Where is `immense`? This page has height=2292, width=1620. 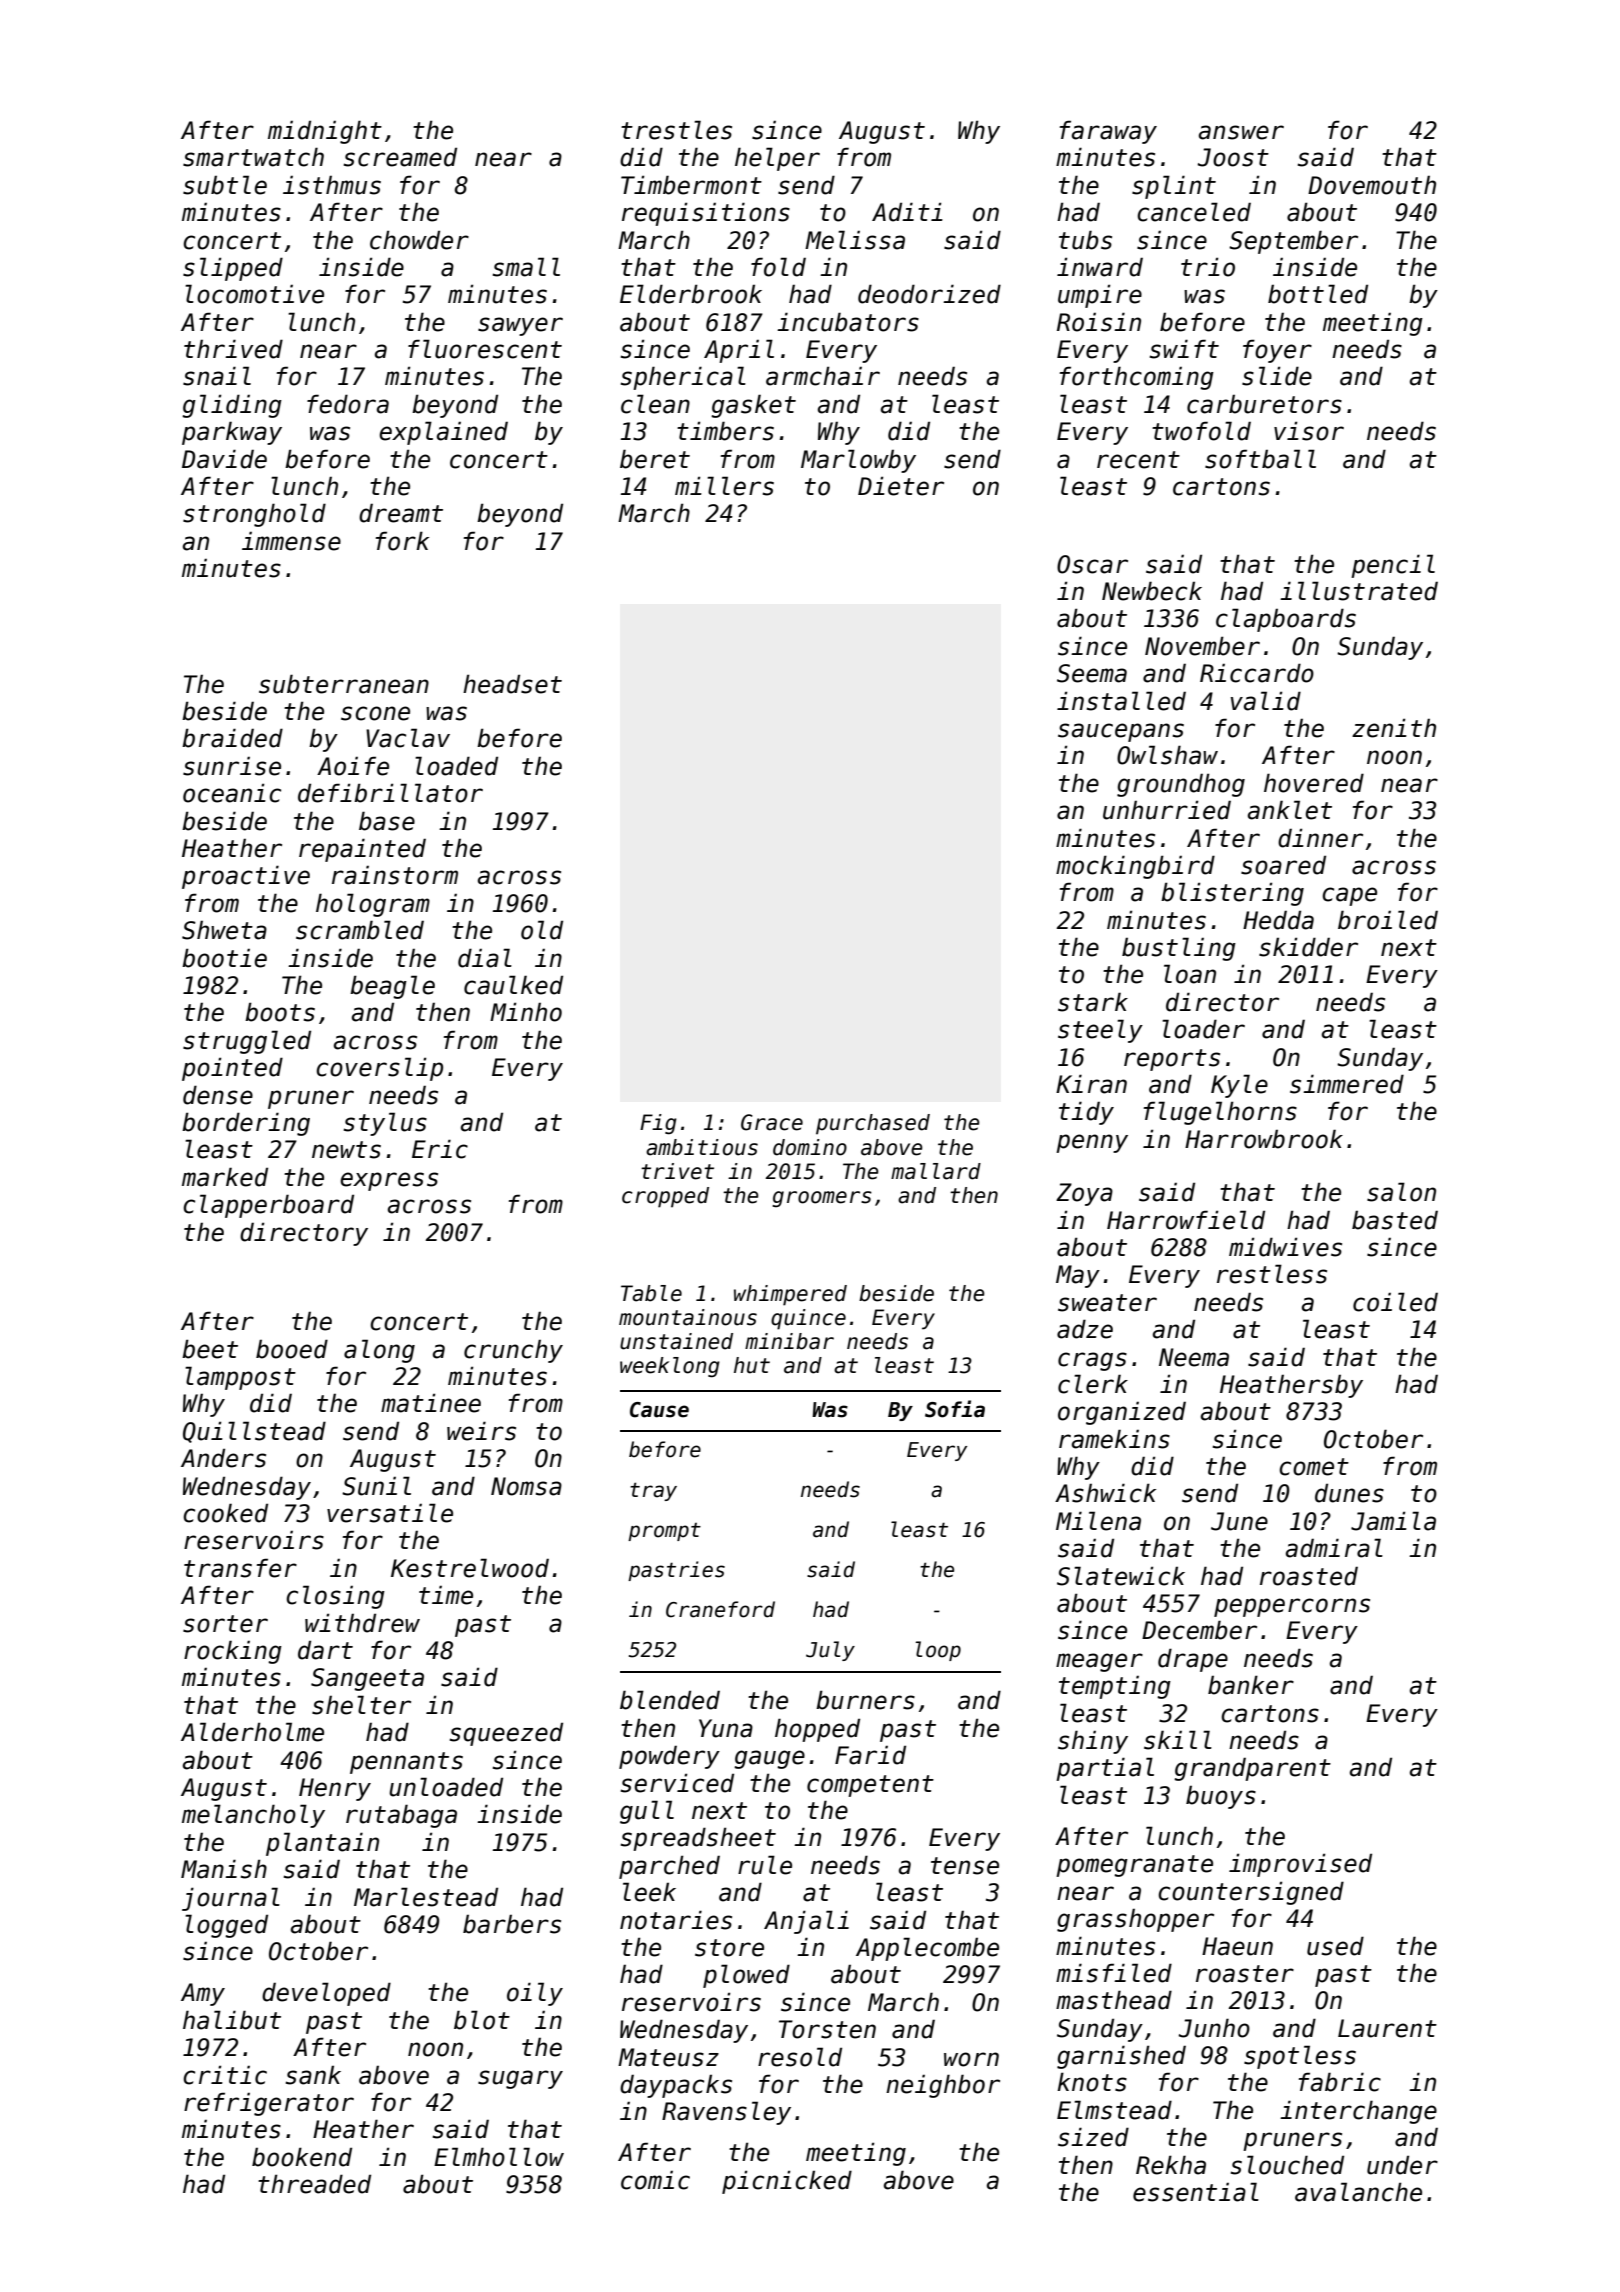
immense is located at coordinates (291, 541).
